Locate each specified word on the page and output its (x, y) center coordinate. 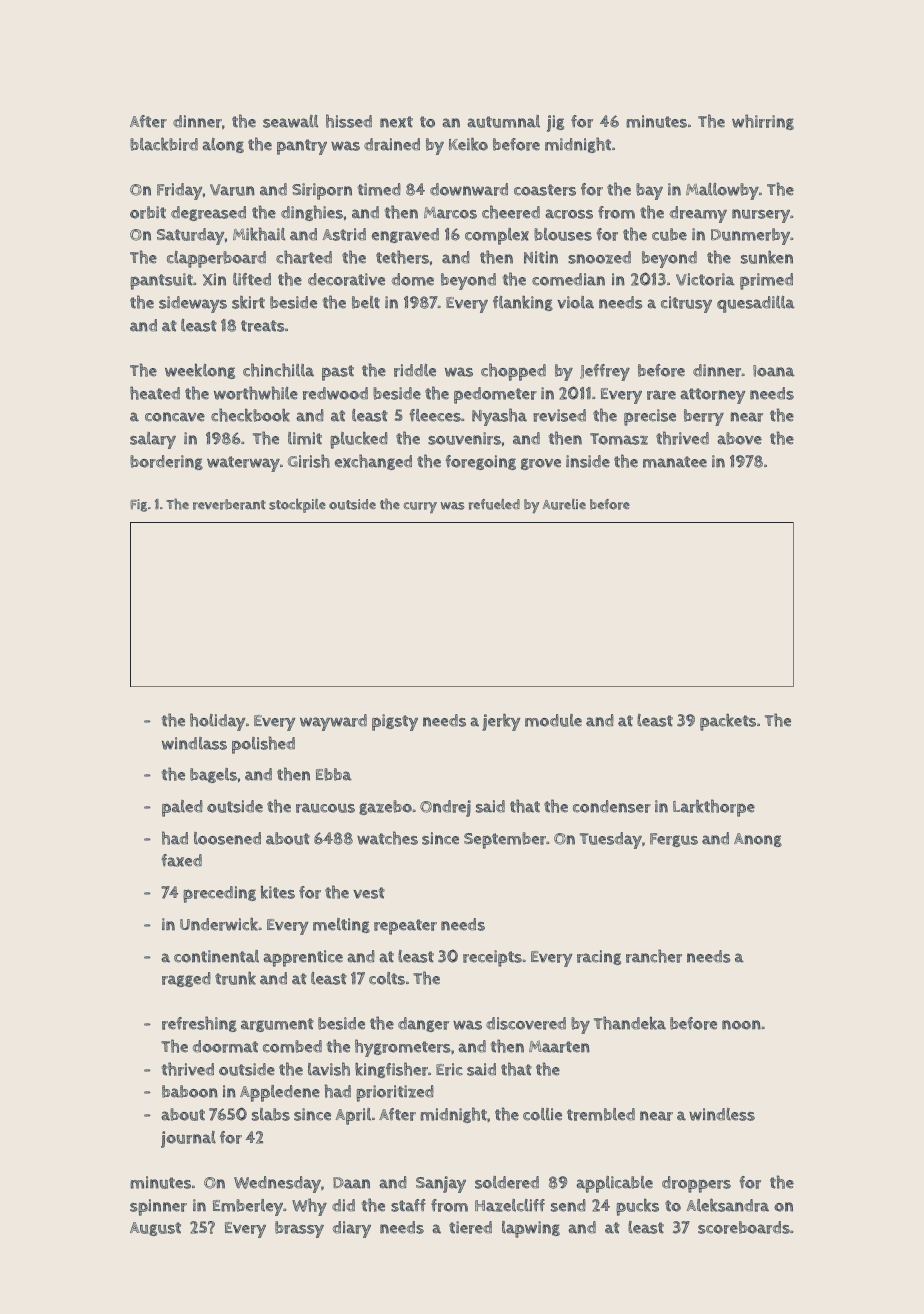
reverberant (229, 504)
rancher (654, 956)
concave (175, 417)
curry (420, 507)
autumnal (503, 121)
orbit (148, 212)
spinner (158, 1207)
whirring (763, 122)
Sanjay (441, 1184)
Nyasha (499, 417)
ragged (186, 979)
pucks (637, 1207)
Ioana (774, 371)
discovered (526, 1023)
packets (728, 722)
